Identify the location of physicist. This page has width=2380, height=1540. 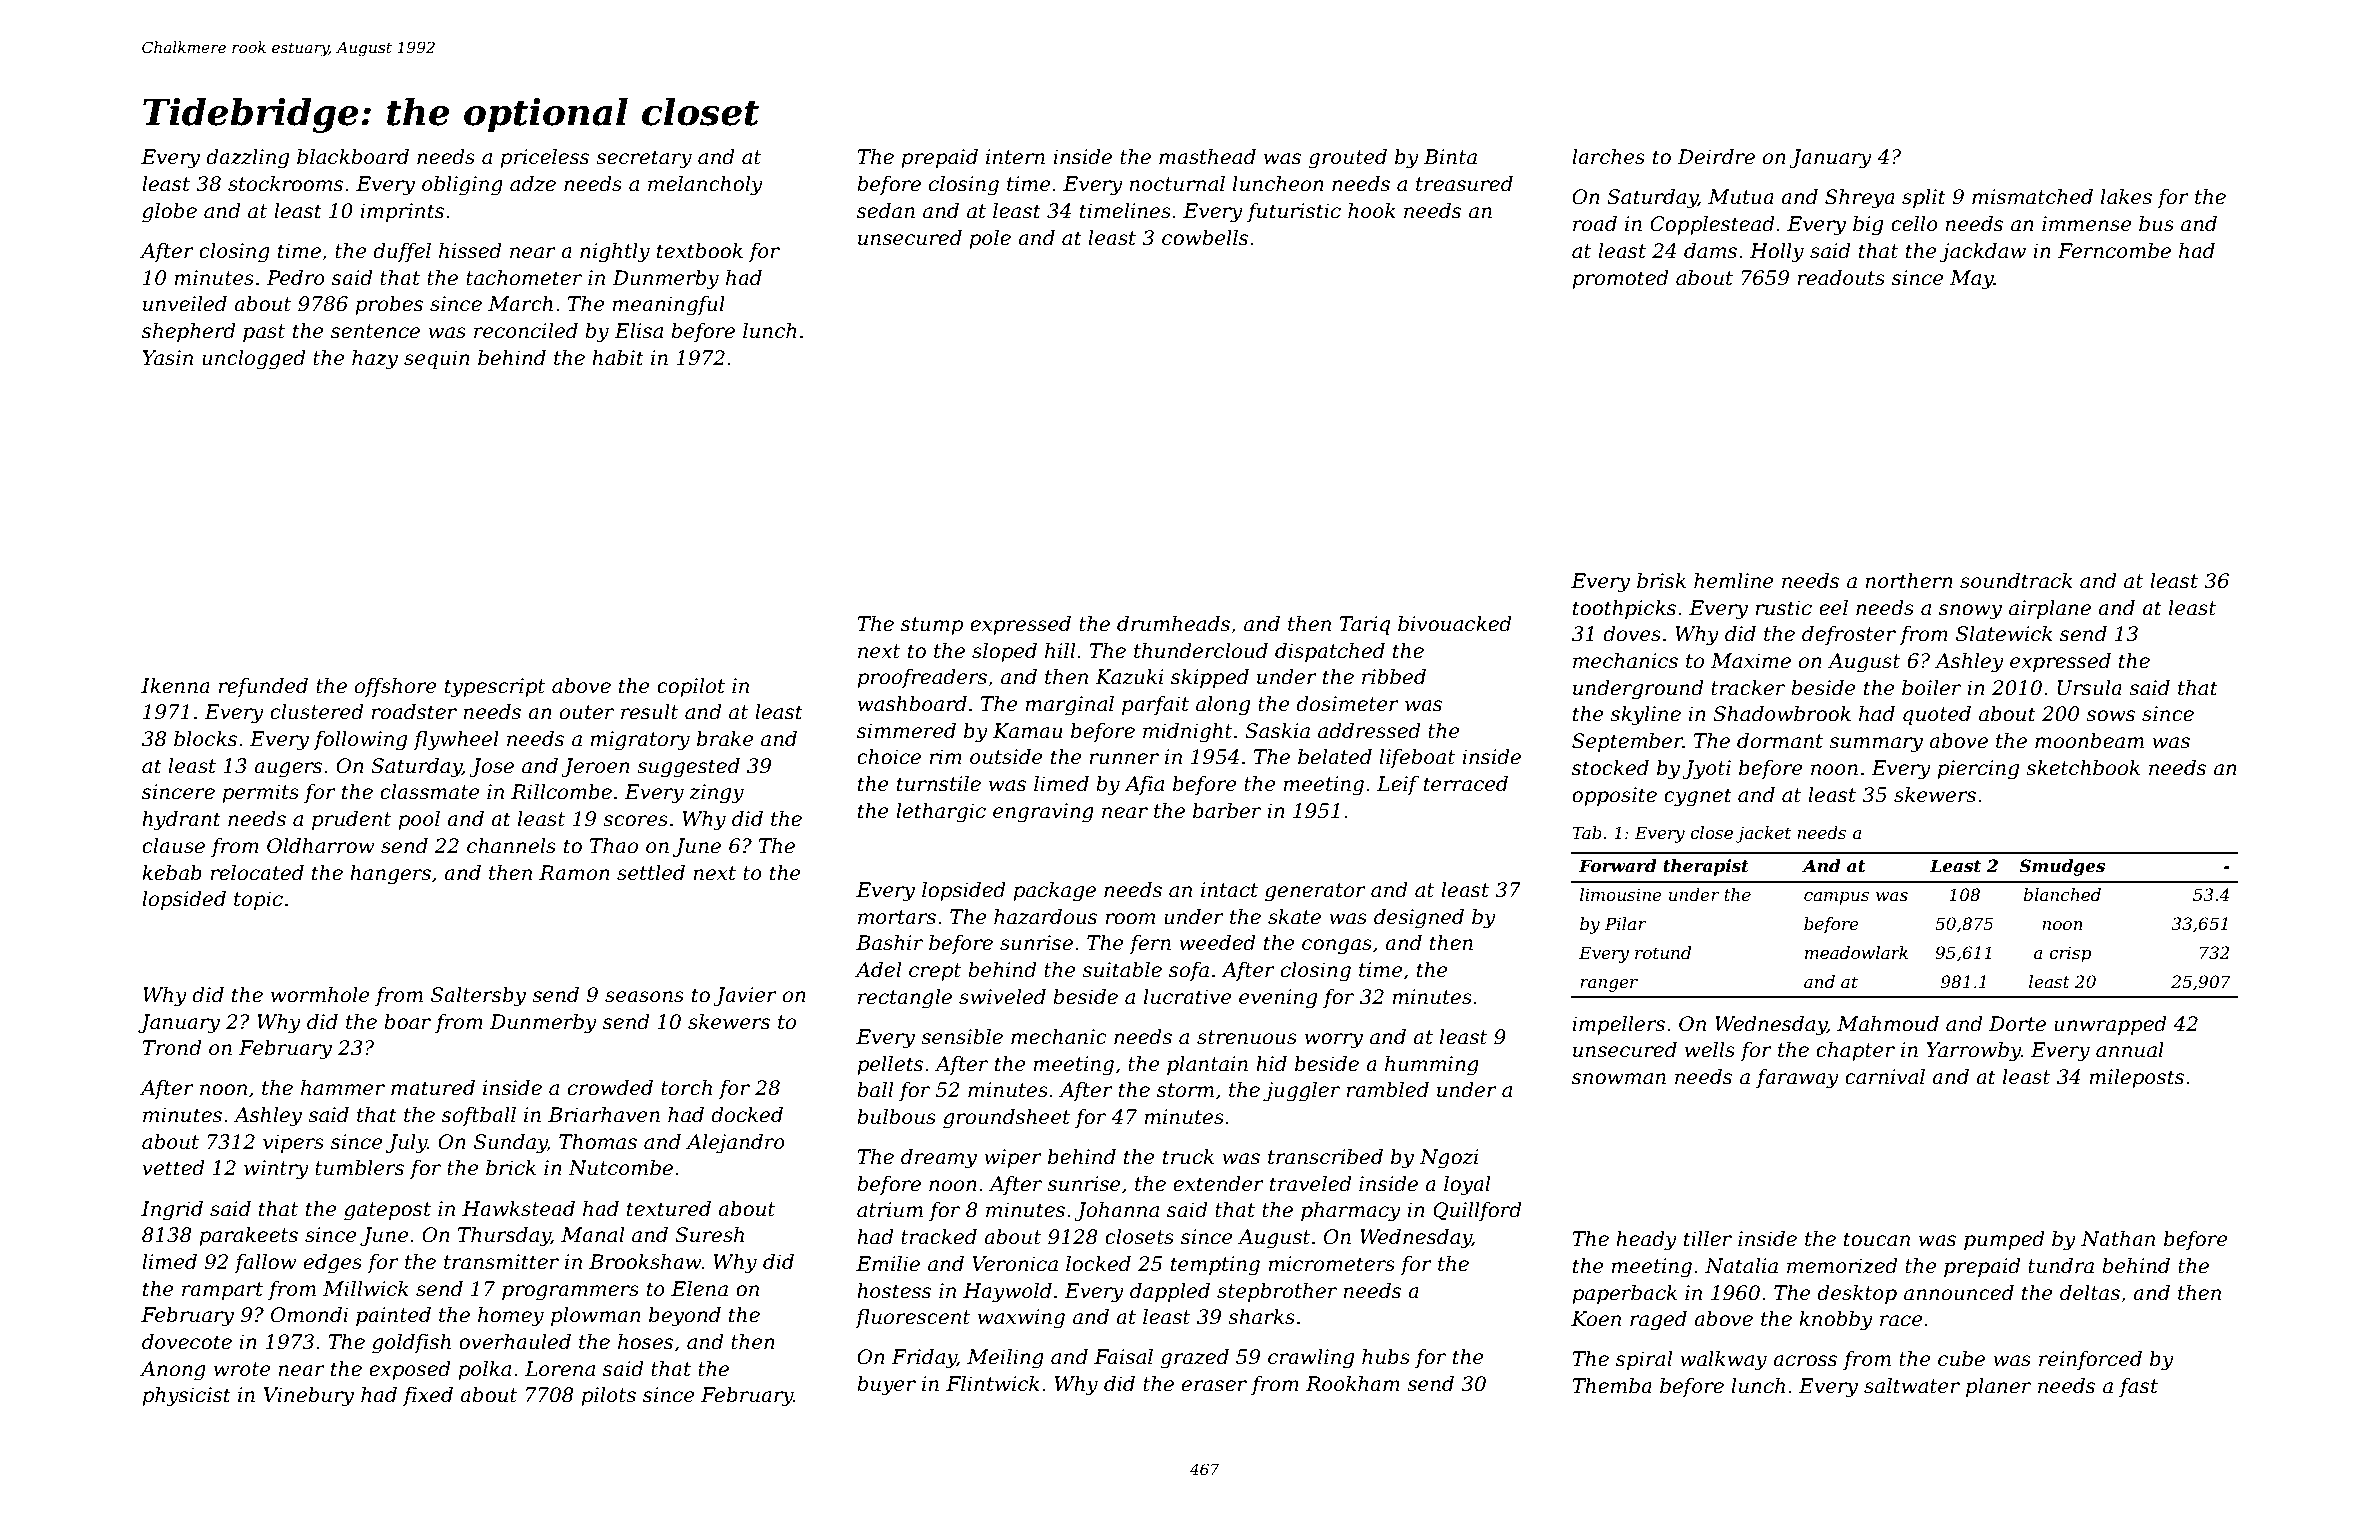
(186, 1397).
